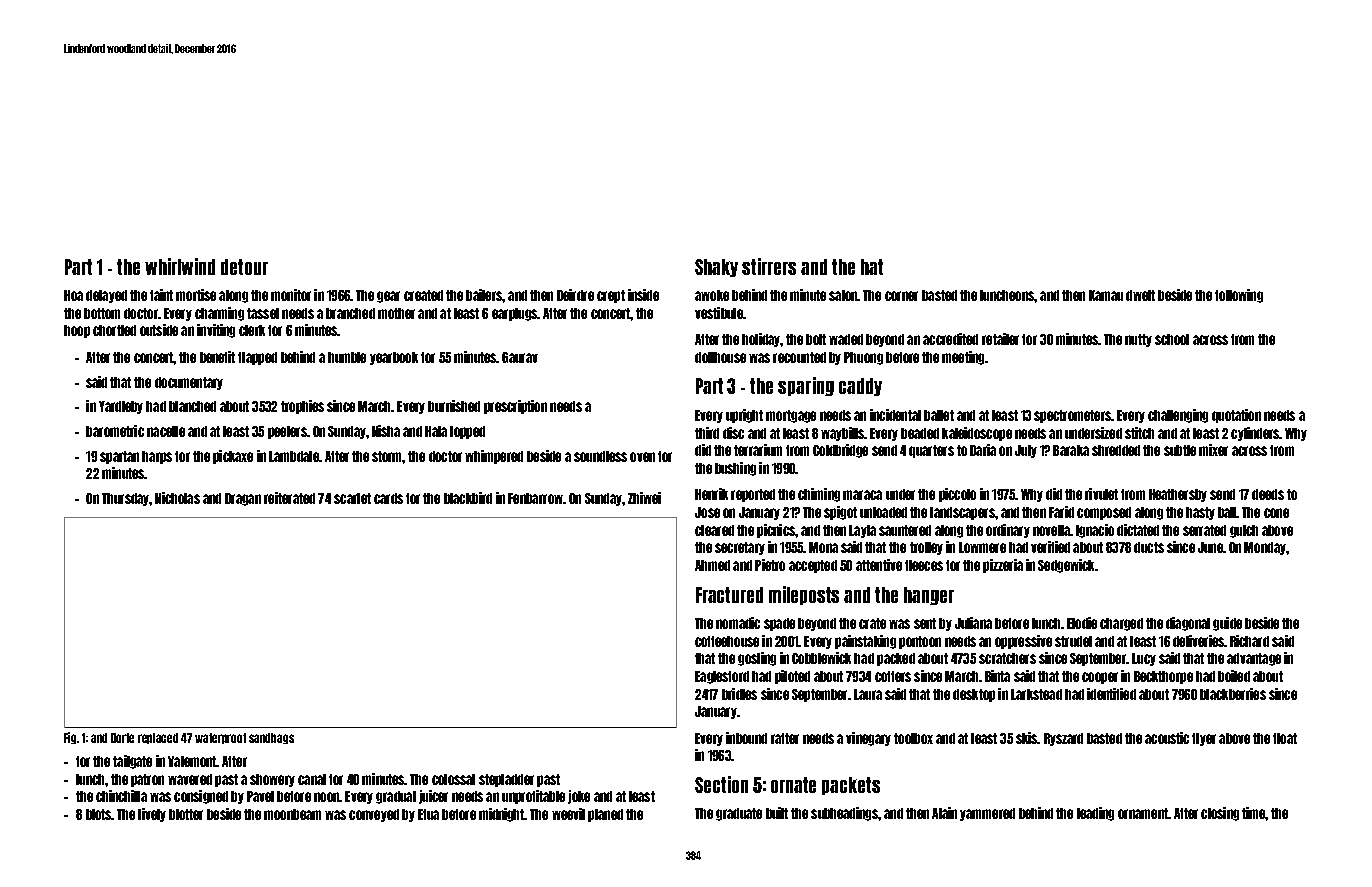  I want to click on reiterated, so click(289, 498).
